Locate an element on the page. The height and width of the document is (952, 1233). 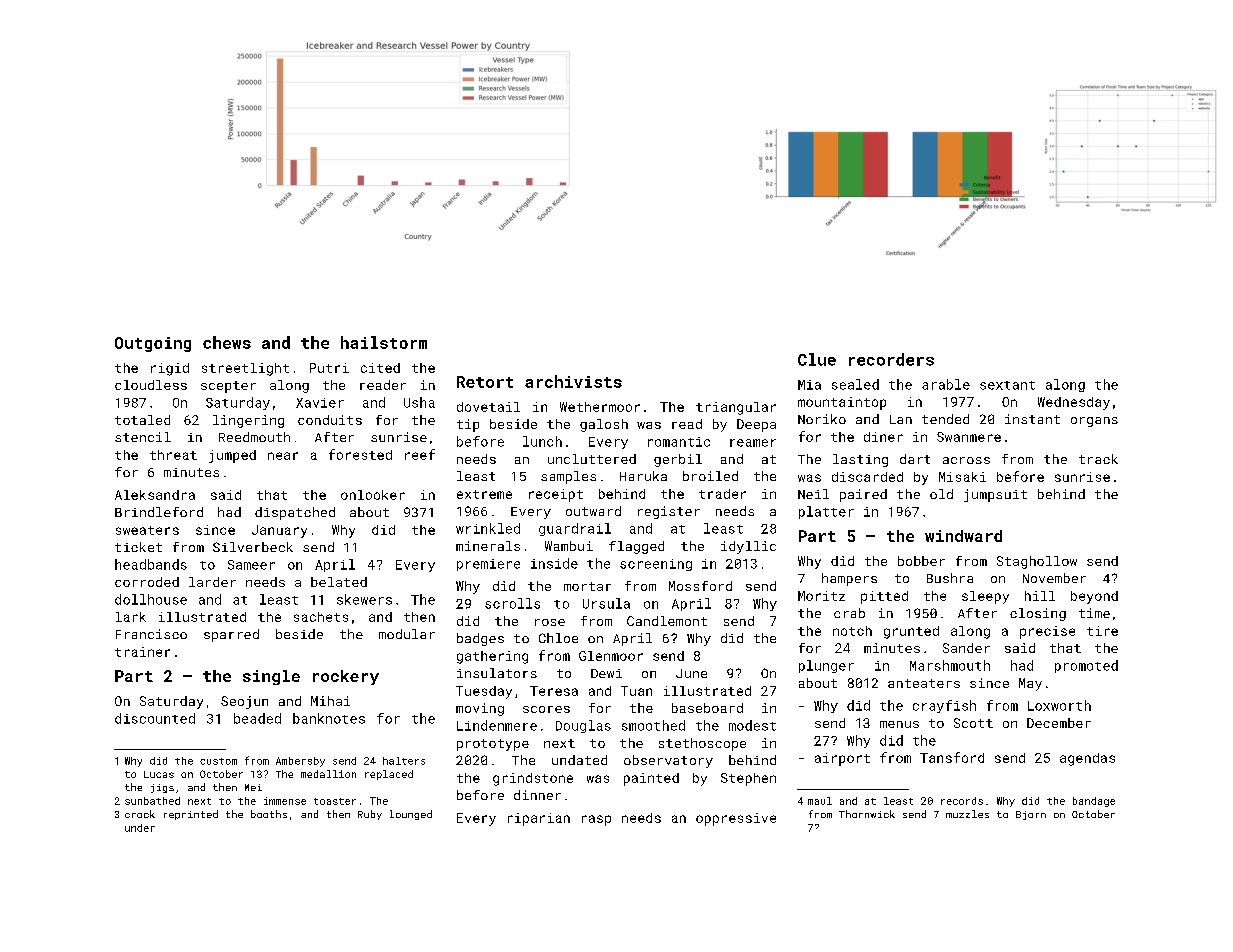
trainer is located at coordinates (142, 652).
